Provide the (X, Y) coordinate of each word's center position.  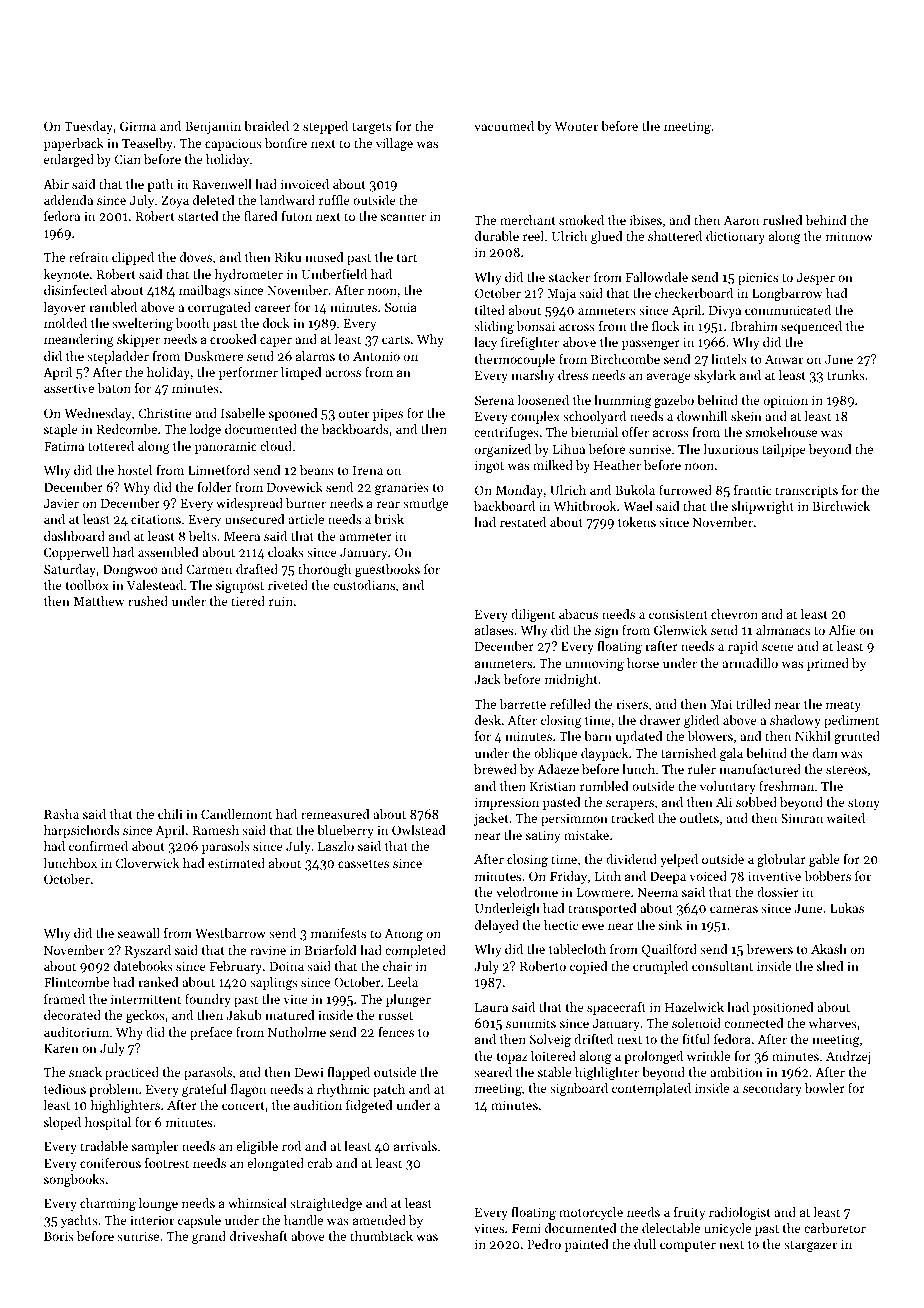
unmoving (594, 665)
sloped (62, 1123)
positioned (783, 1008)
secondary (772, 1089)
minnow (849, 236)
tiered (248, 601)
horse (643, 663)
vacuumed (504, 126)
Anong (404, 935)
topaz (512, 1058)
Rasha (61, 814)
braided (266, 126)
